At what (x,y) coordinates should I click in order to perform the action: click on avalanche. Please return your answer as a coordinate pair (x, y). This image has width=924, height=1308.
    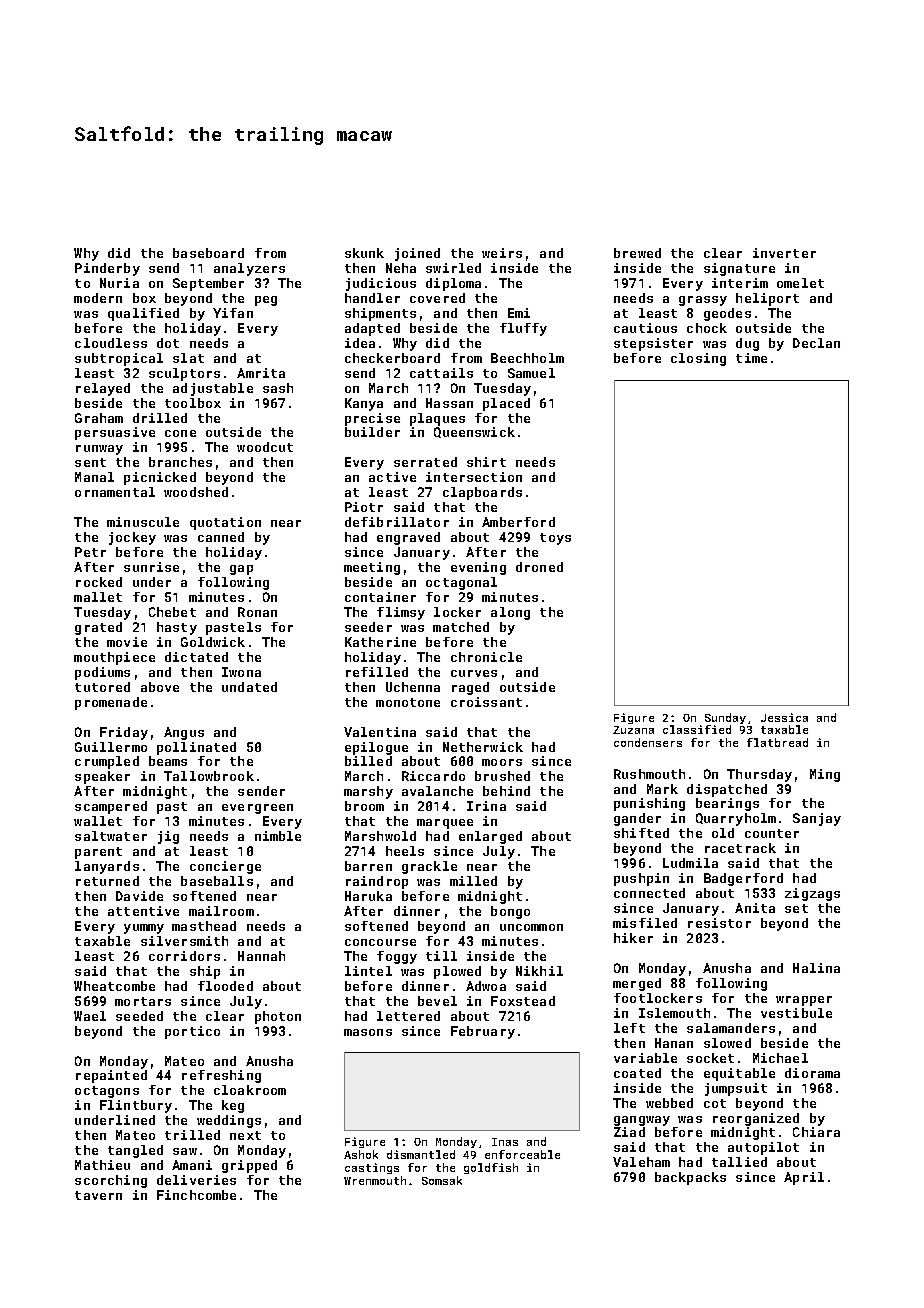
    Looking at the image, I should click on (437, 791).
